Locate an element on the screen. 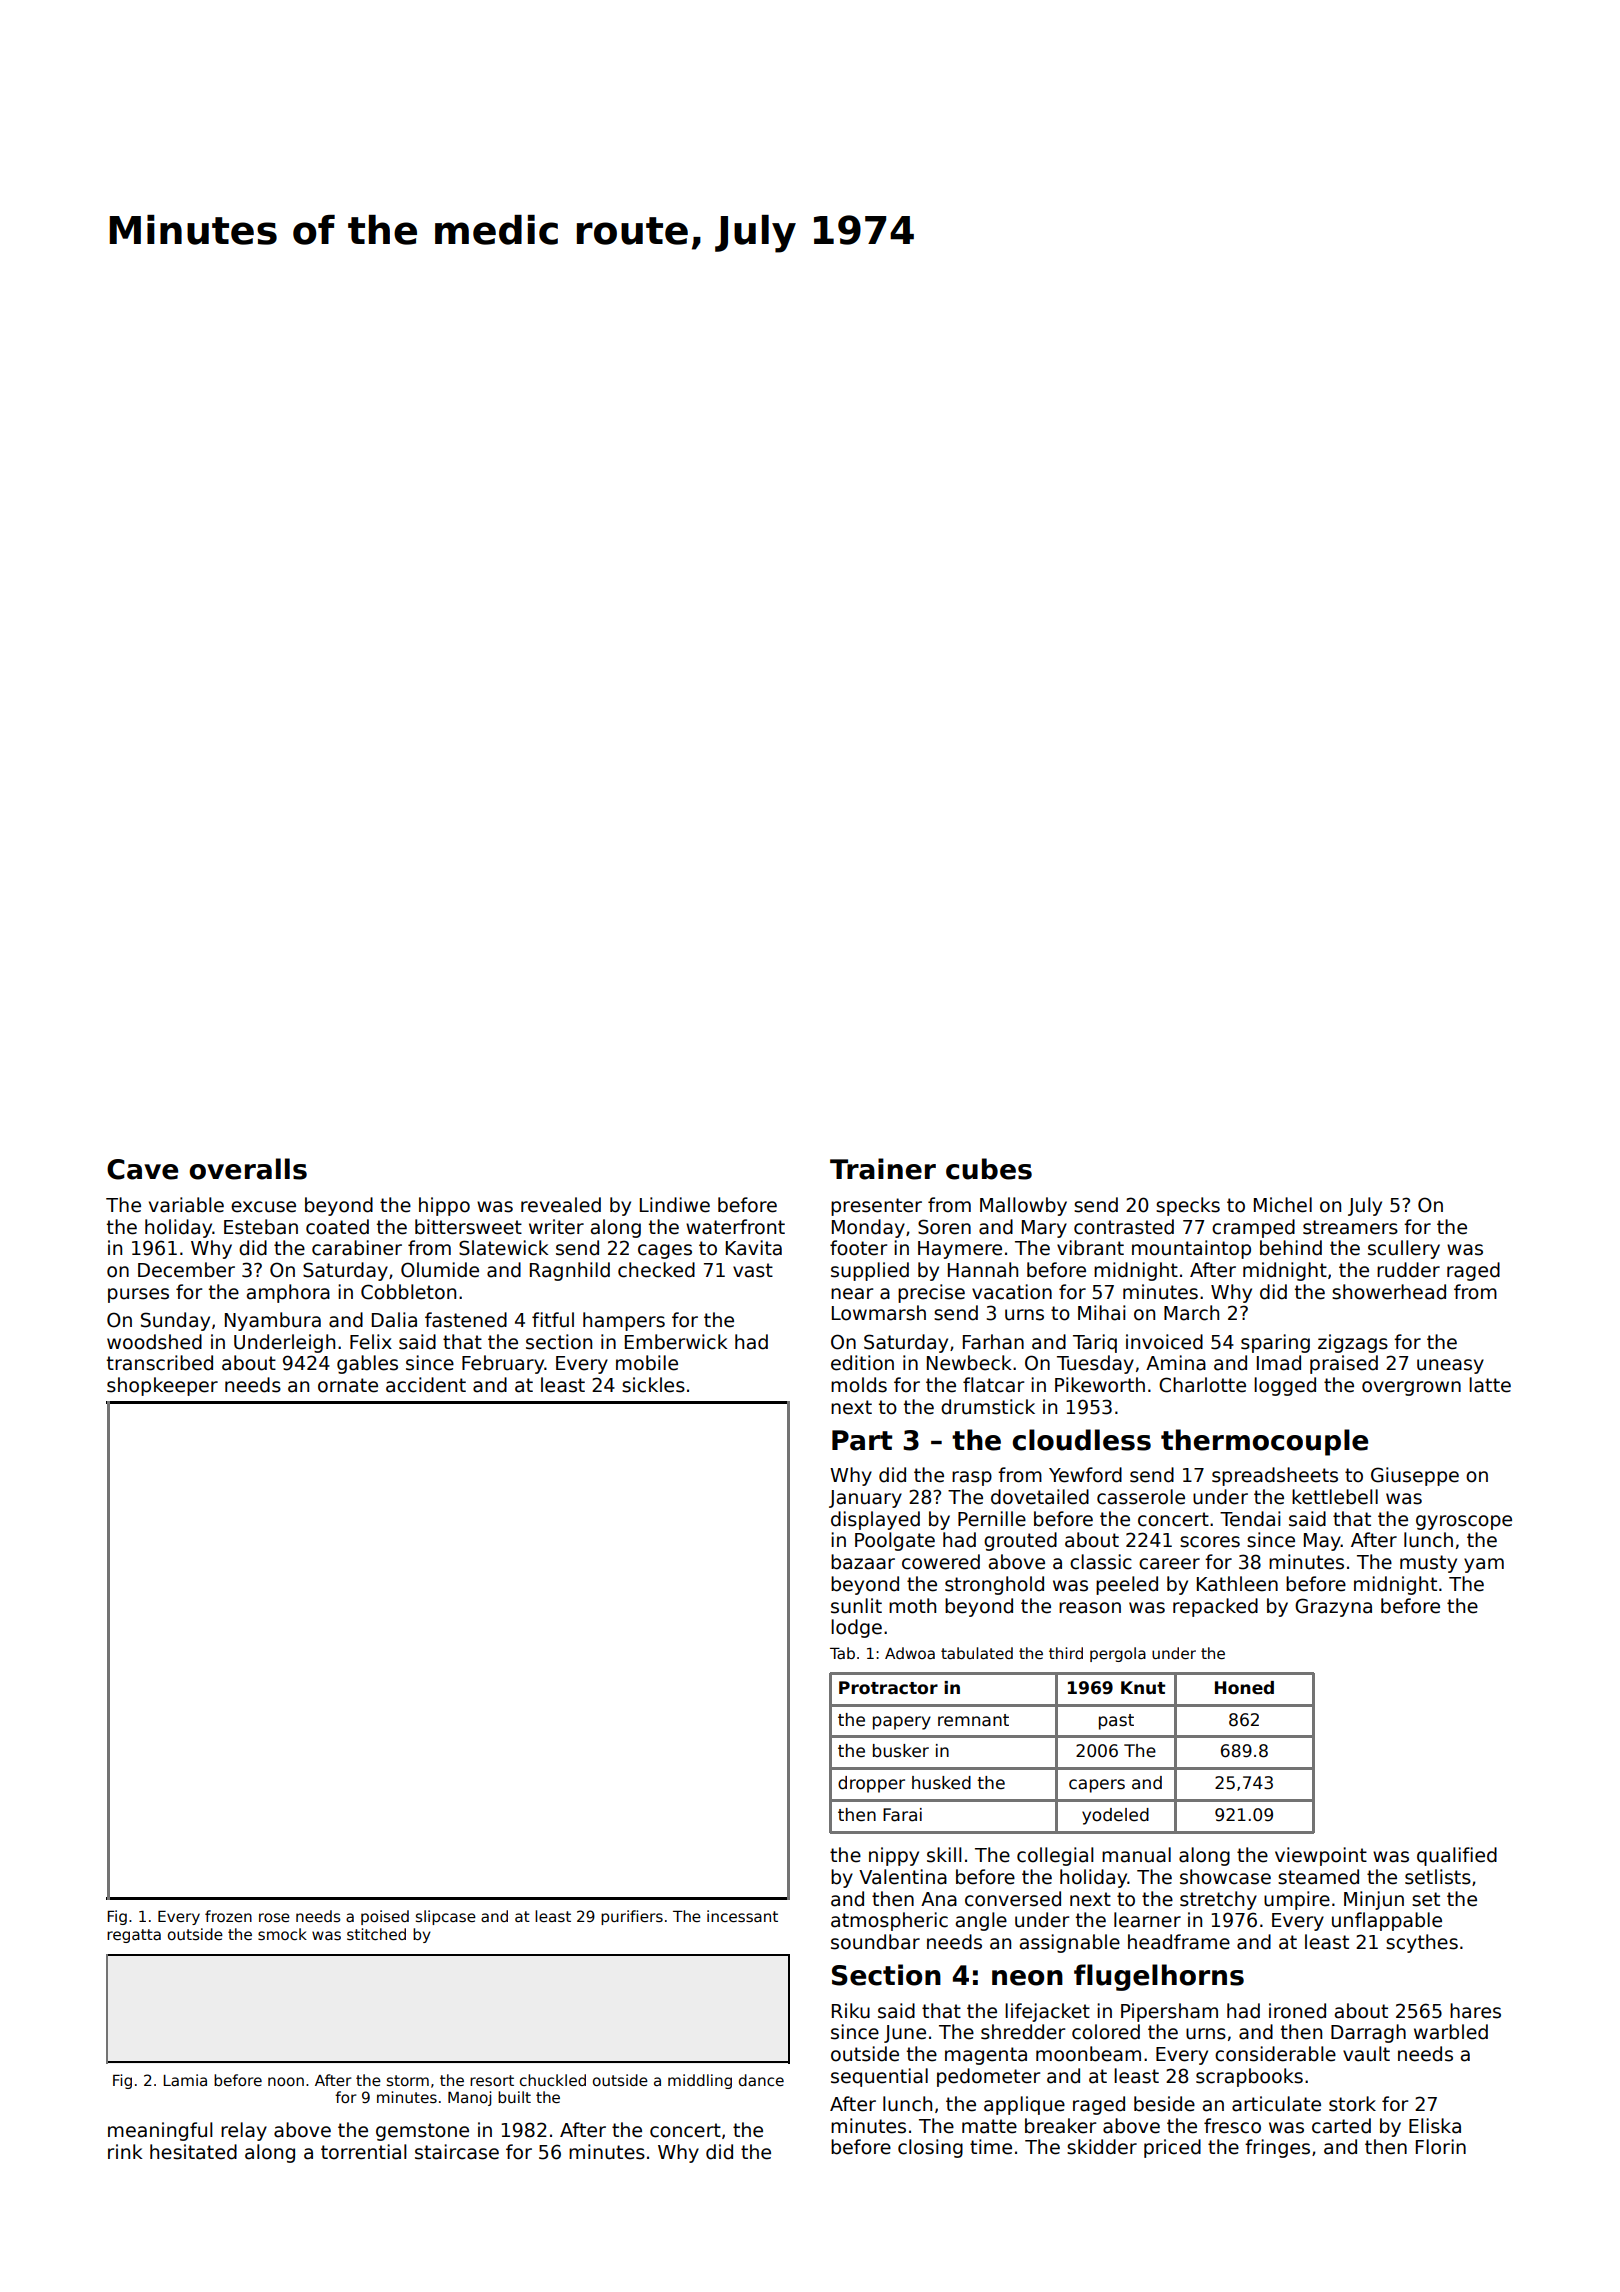  rasp is located at coordinates (972, 1478).
